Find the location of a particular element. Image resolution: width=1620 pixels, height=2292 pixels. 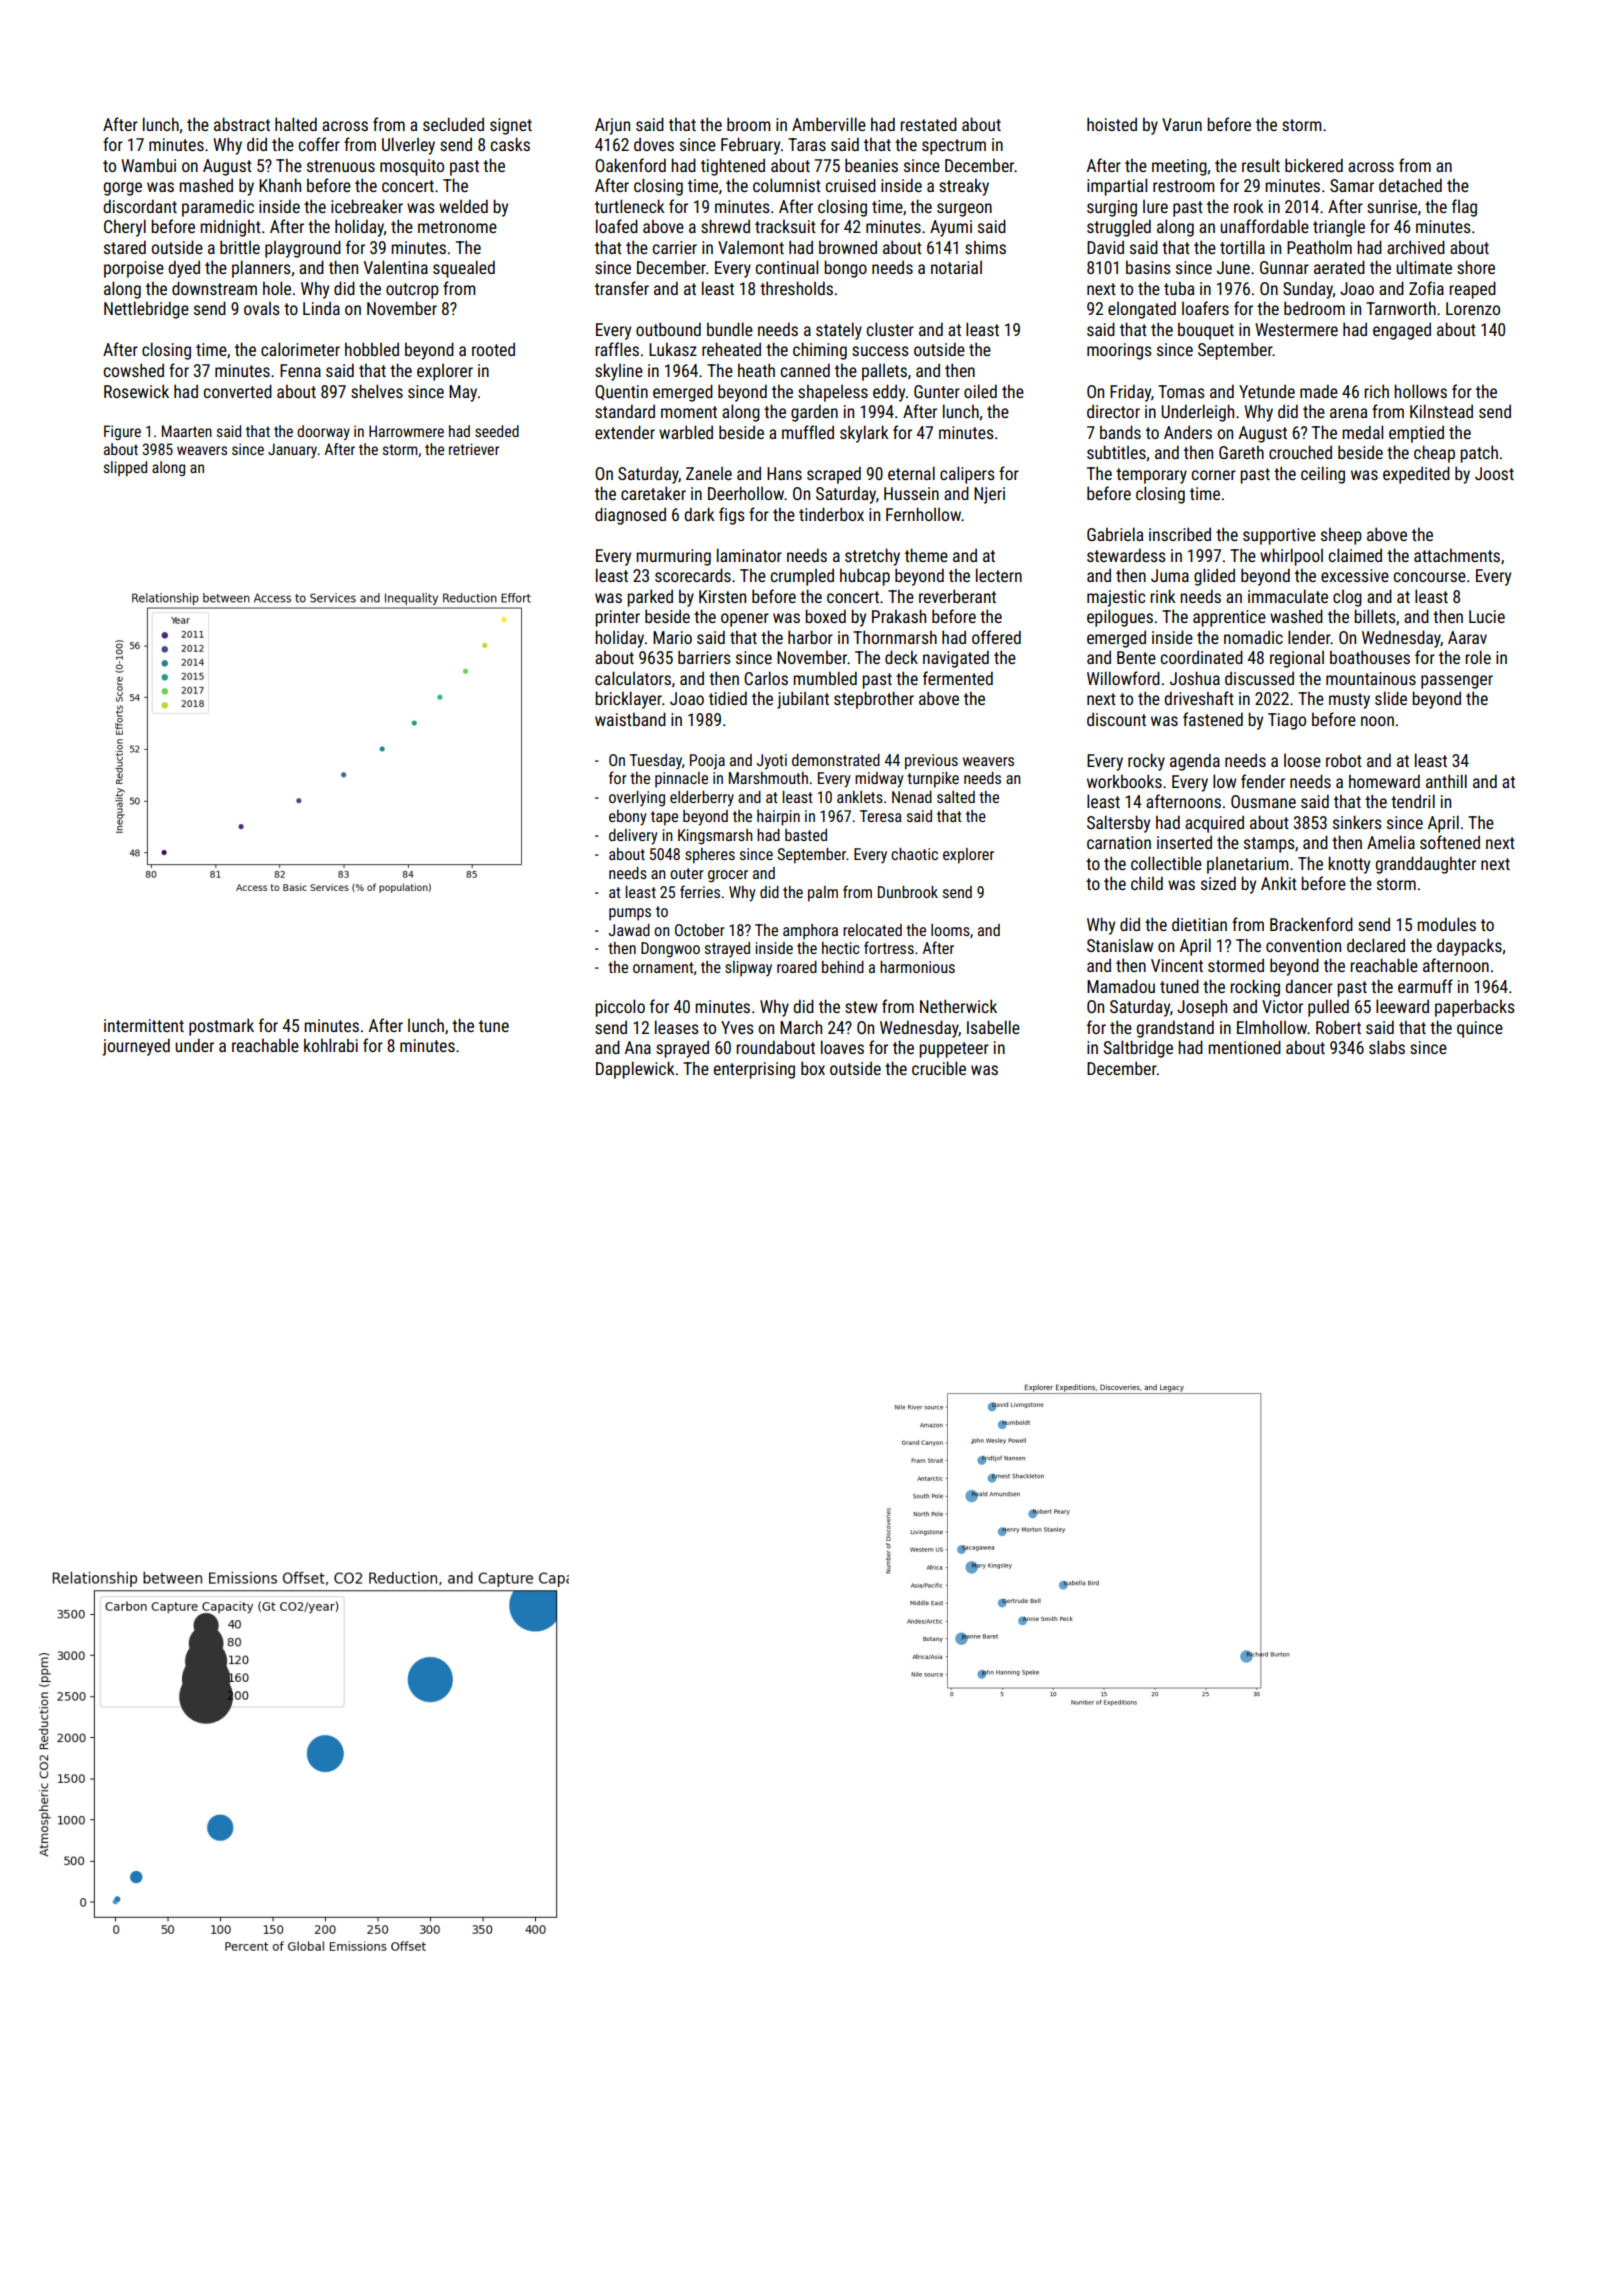

notarial is located at coordinates (956, 267).
